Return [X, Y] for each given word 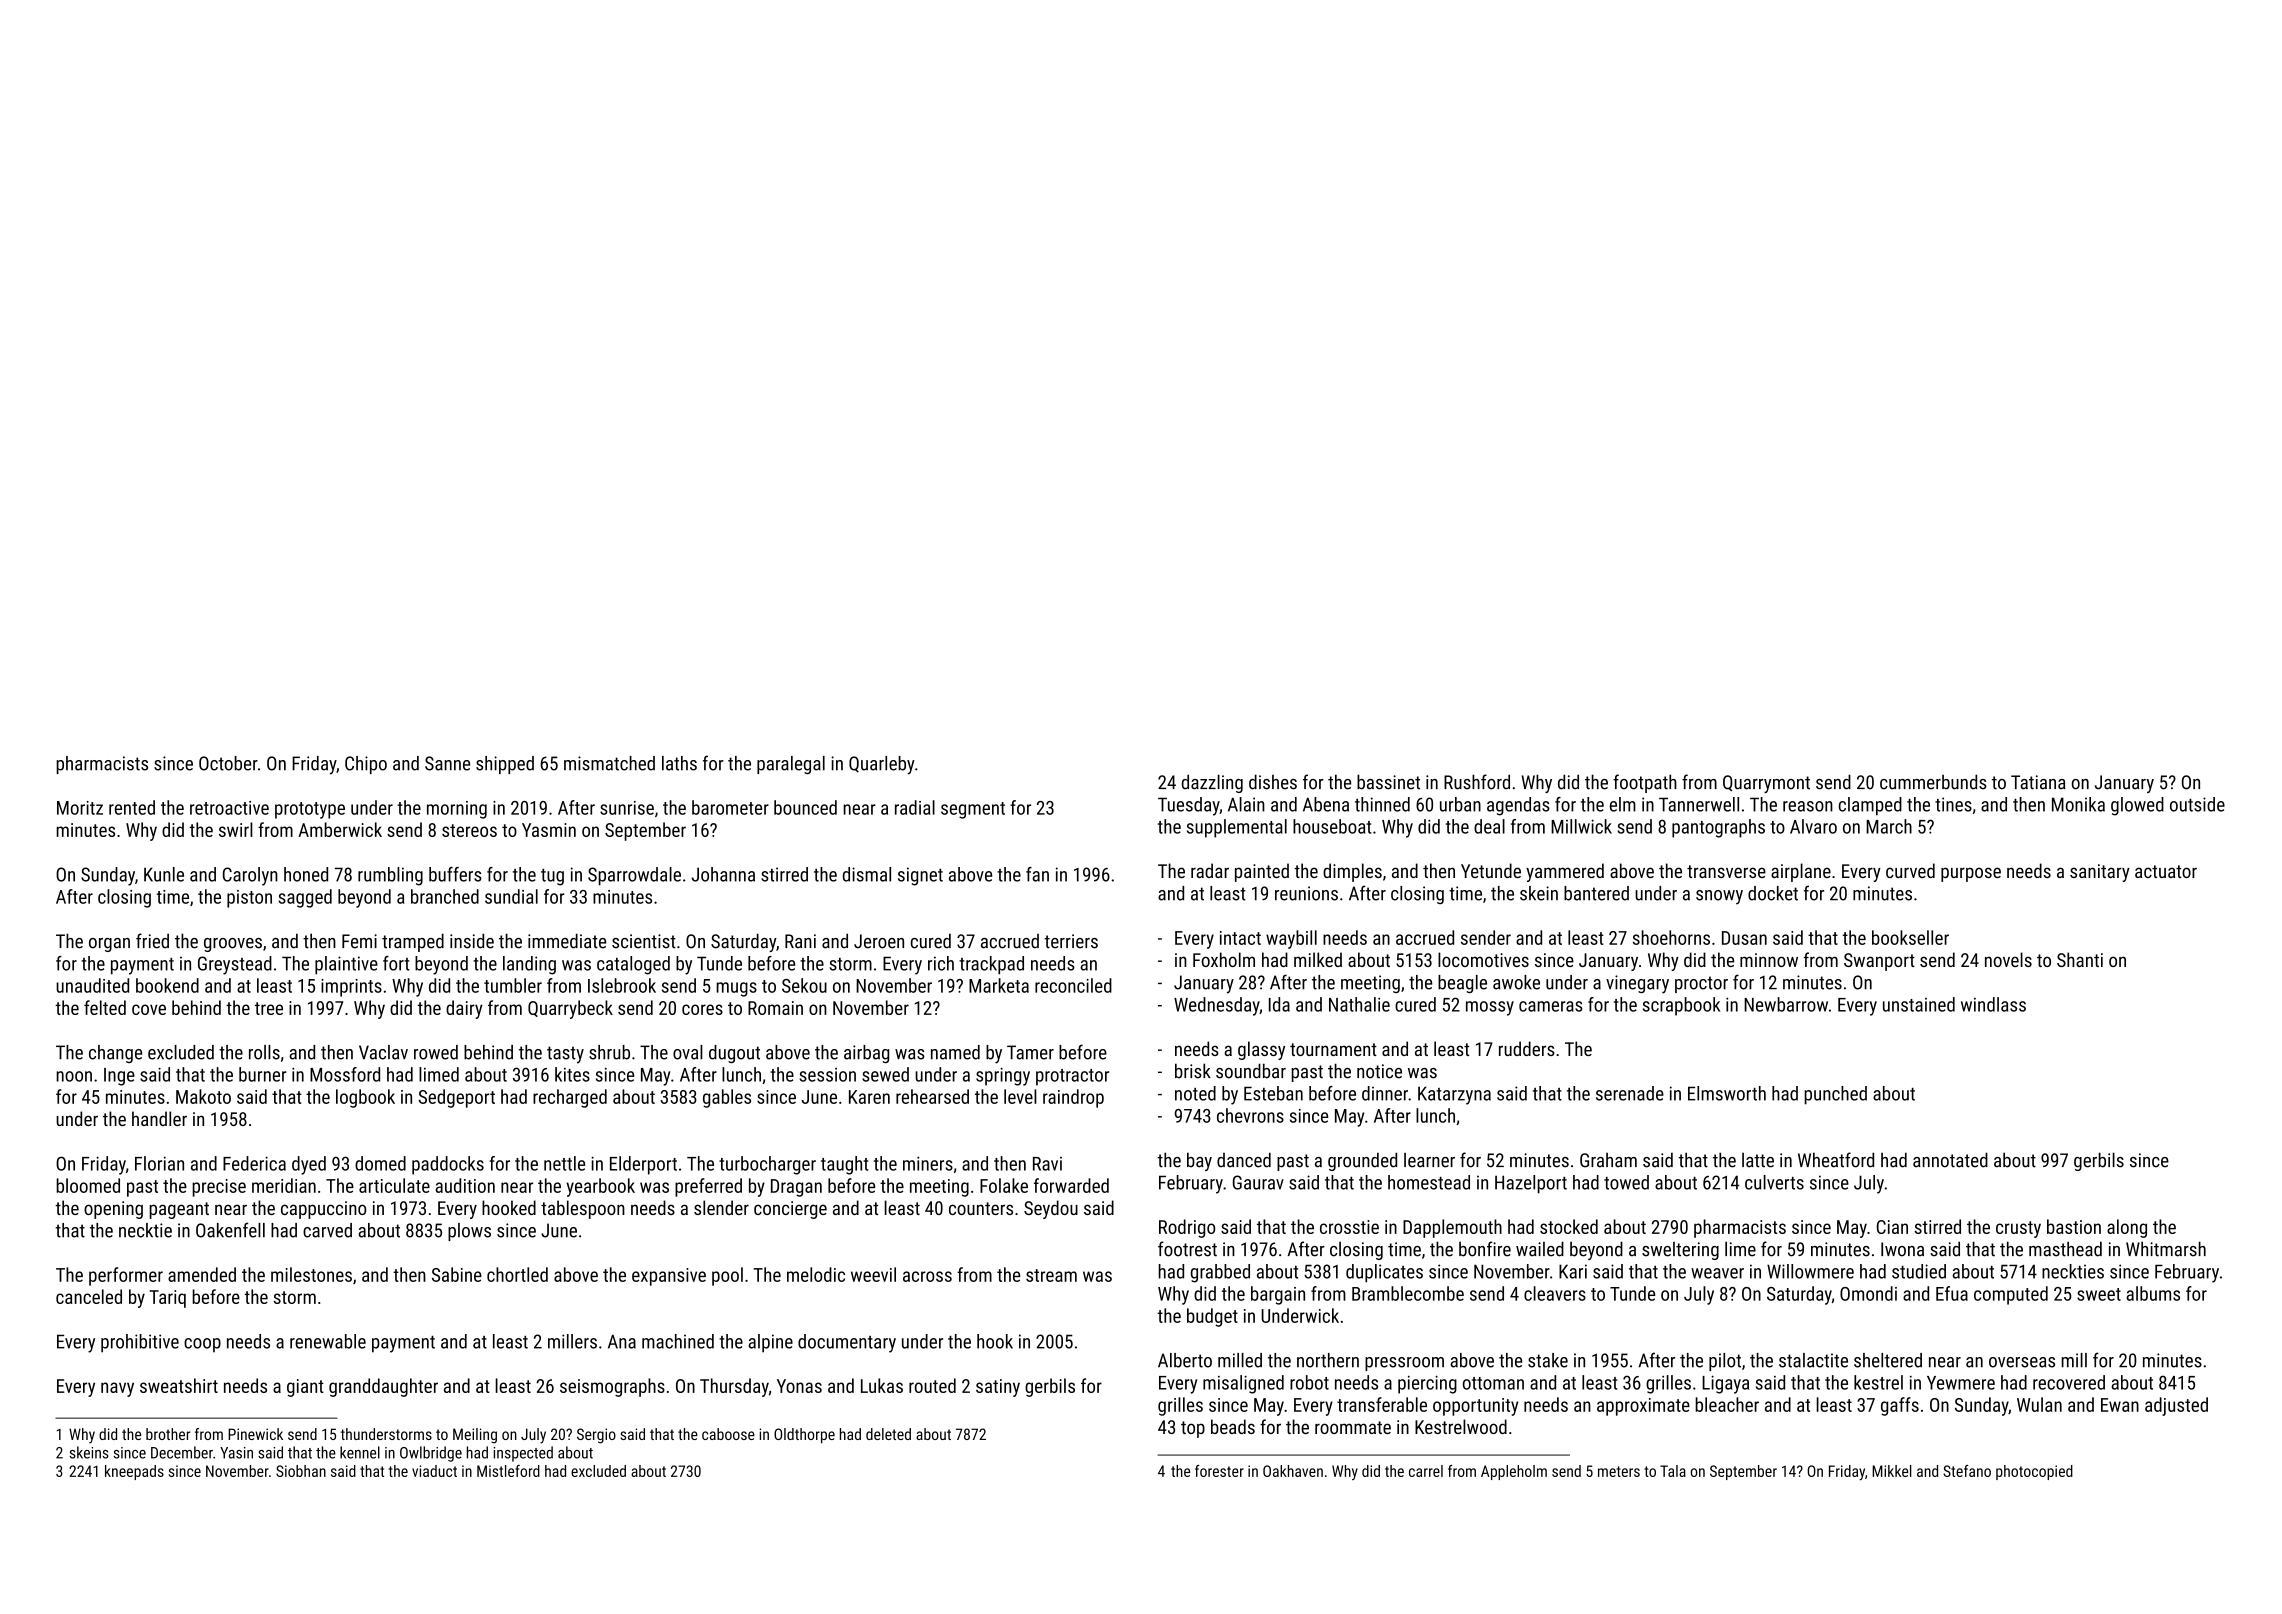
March [1889, 826]
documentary [847, 1343]
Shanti [2080, 959]
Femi [359, 941]
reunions [1306, 893]
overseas [2022, 1362]
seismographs [612, 1387]
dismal [867, 874]
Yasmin [549, 830]
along [2127, 1228]
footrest [1187, 1249]
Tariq [168, 1299]
